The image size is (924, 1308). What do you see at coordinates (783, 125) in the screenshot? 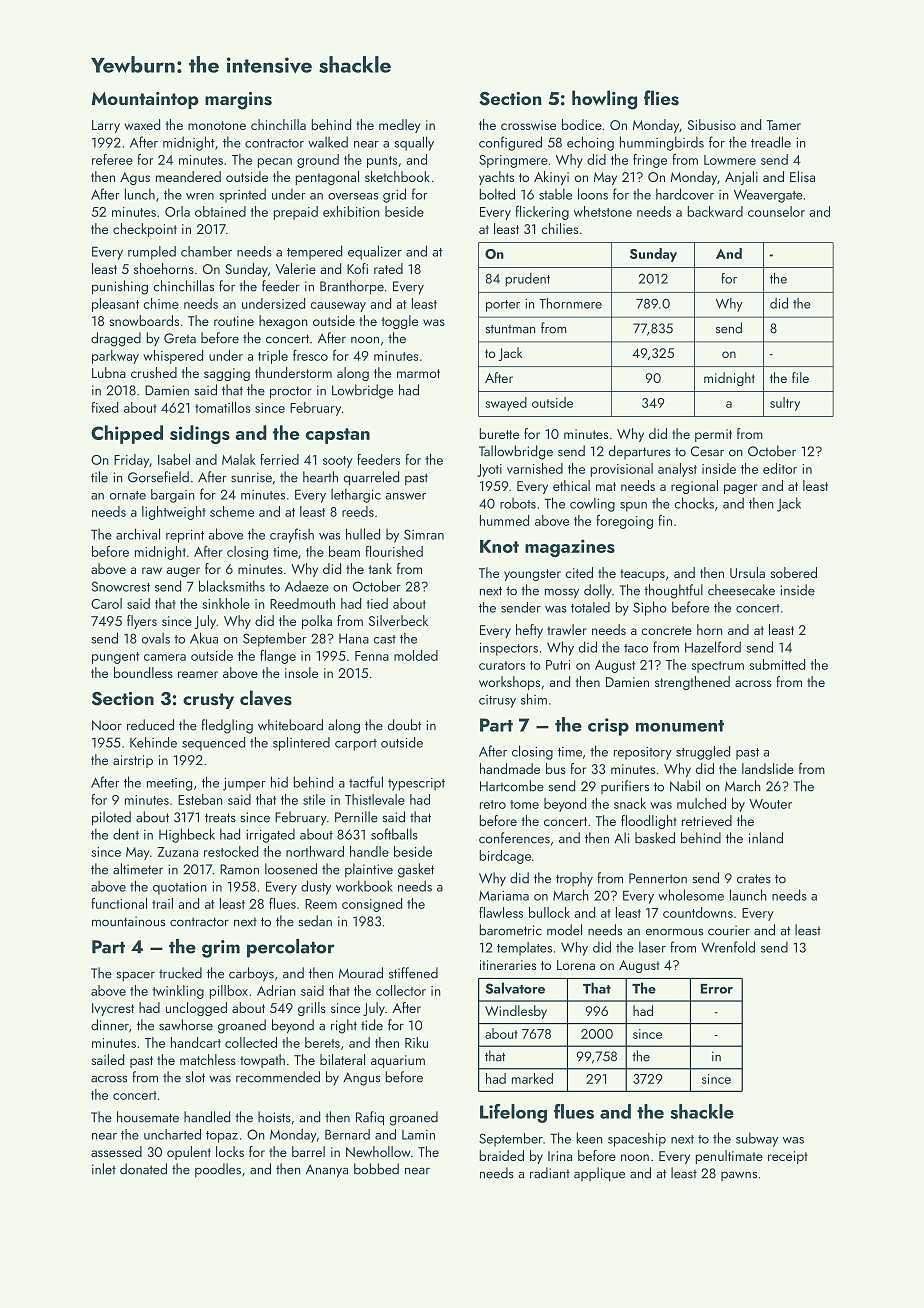
I see `Tamer` at bounding box center [783, 125].
